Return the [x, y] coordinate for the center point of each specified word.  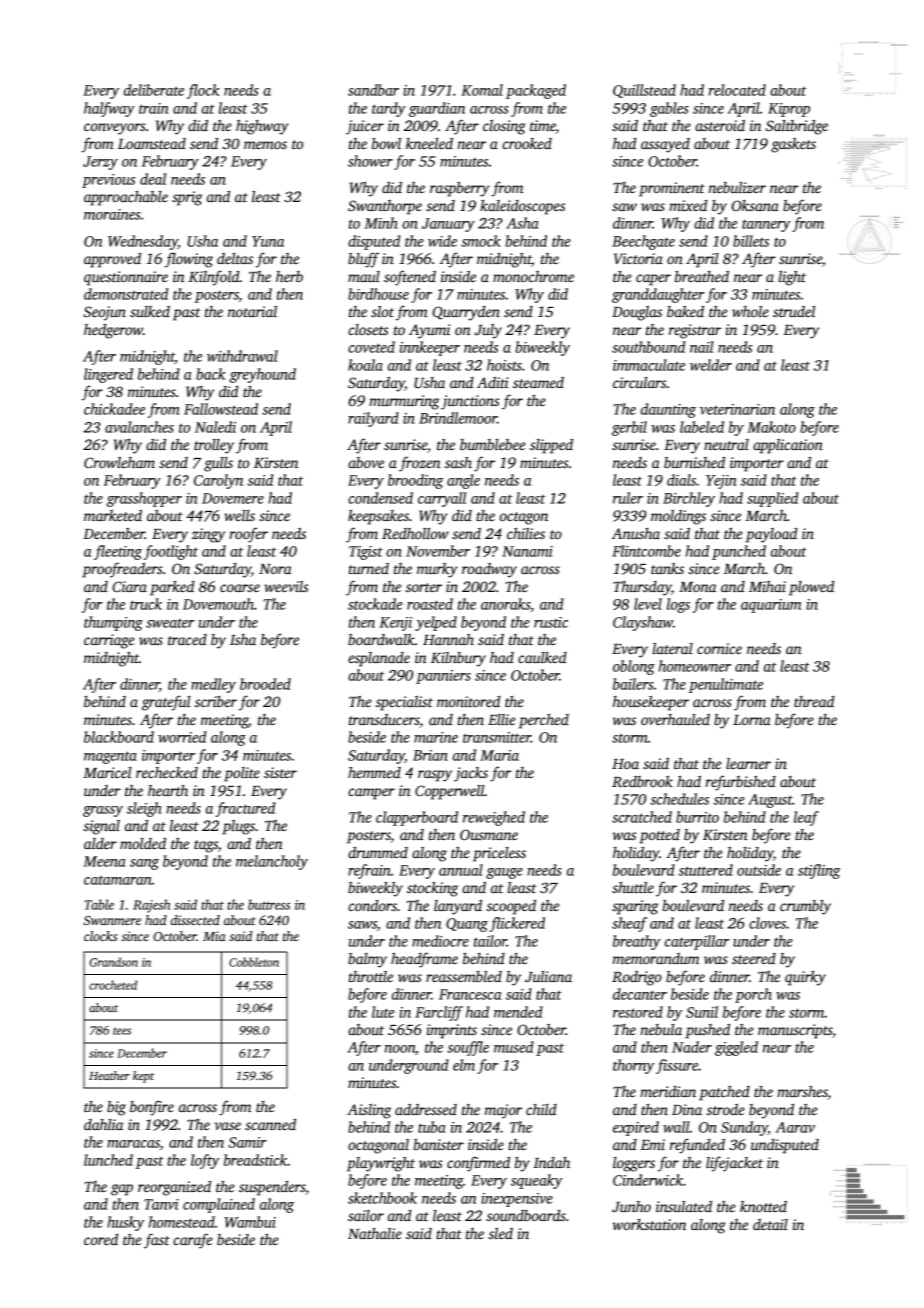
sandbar [373, 90]
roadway [489, 570]
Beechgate [643, 242]
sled [500, 1233]
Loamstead [152, 143]
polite [242, 774]
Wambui [250, 1222]
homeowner [695, 666]
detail [770, 1224]
